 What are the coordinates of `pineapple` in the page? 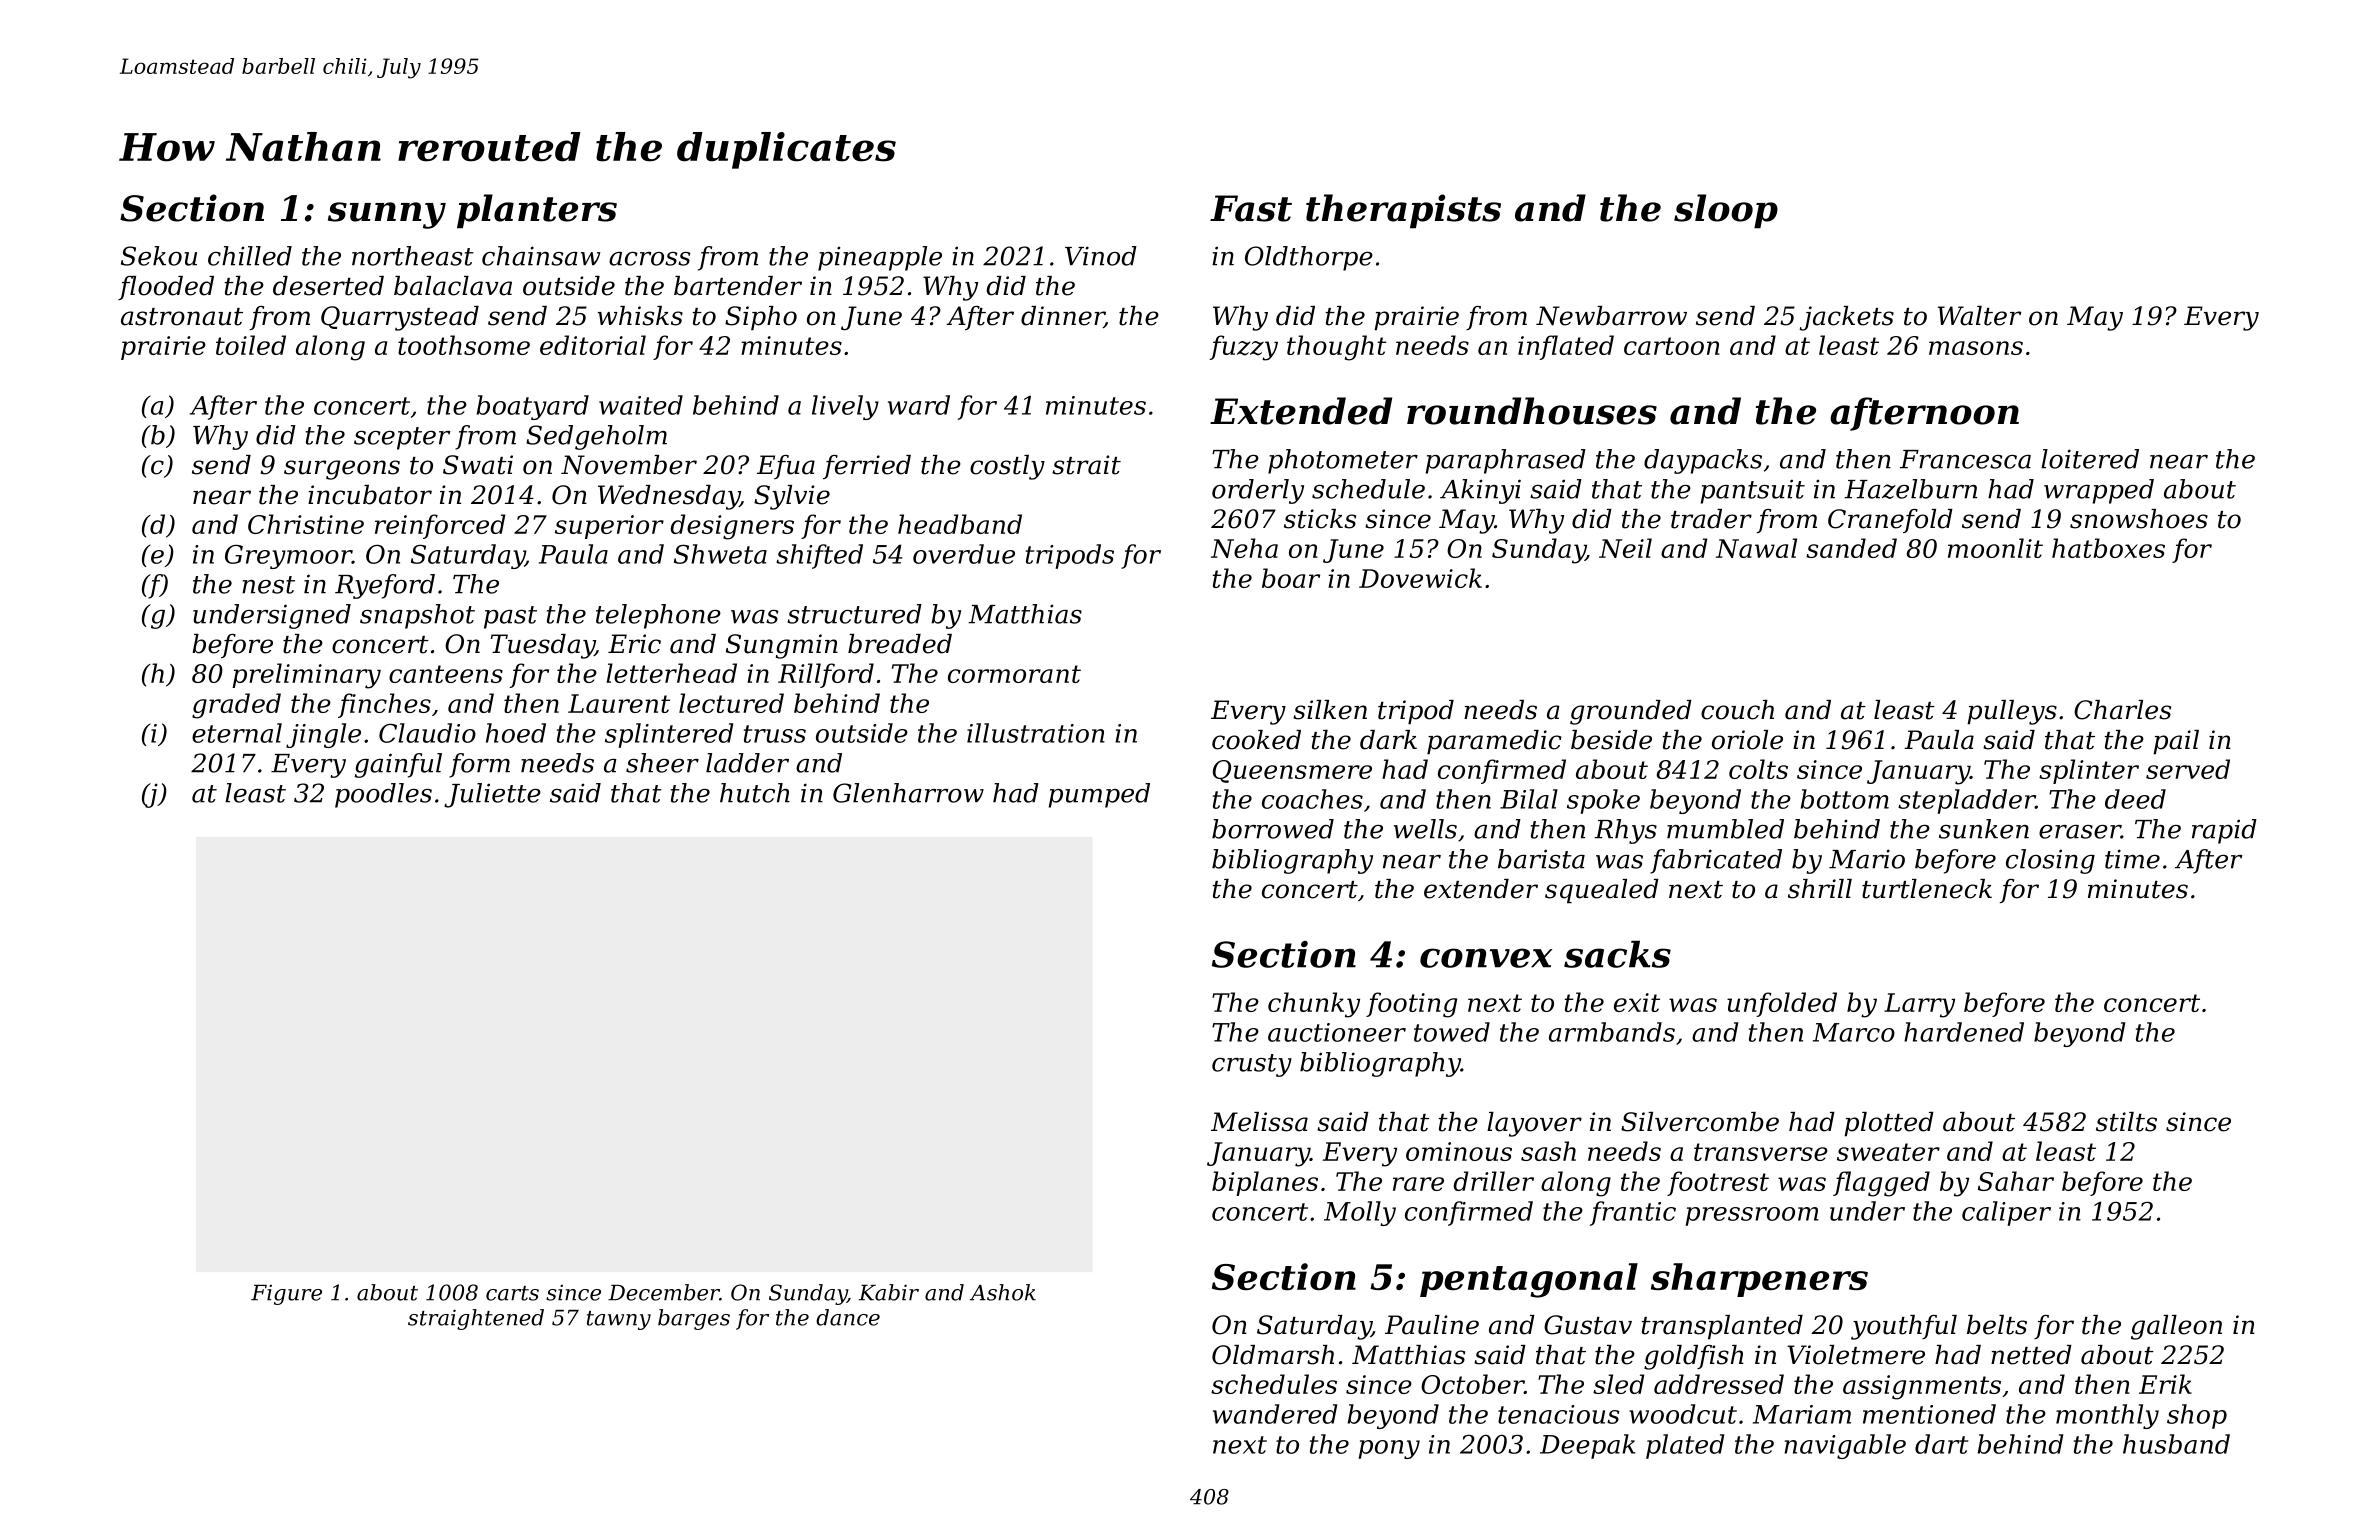 It's located at (880, 258).
